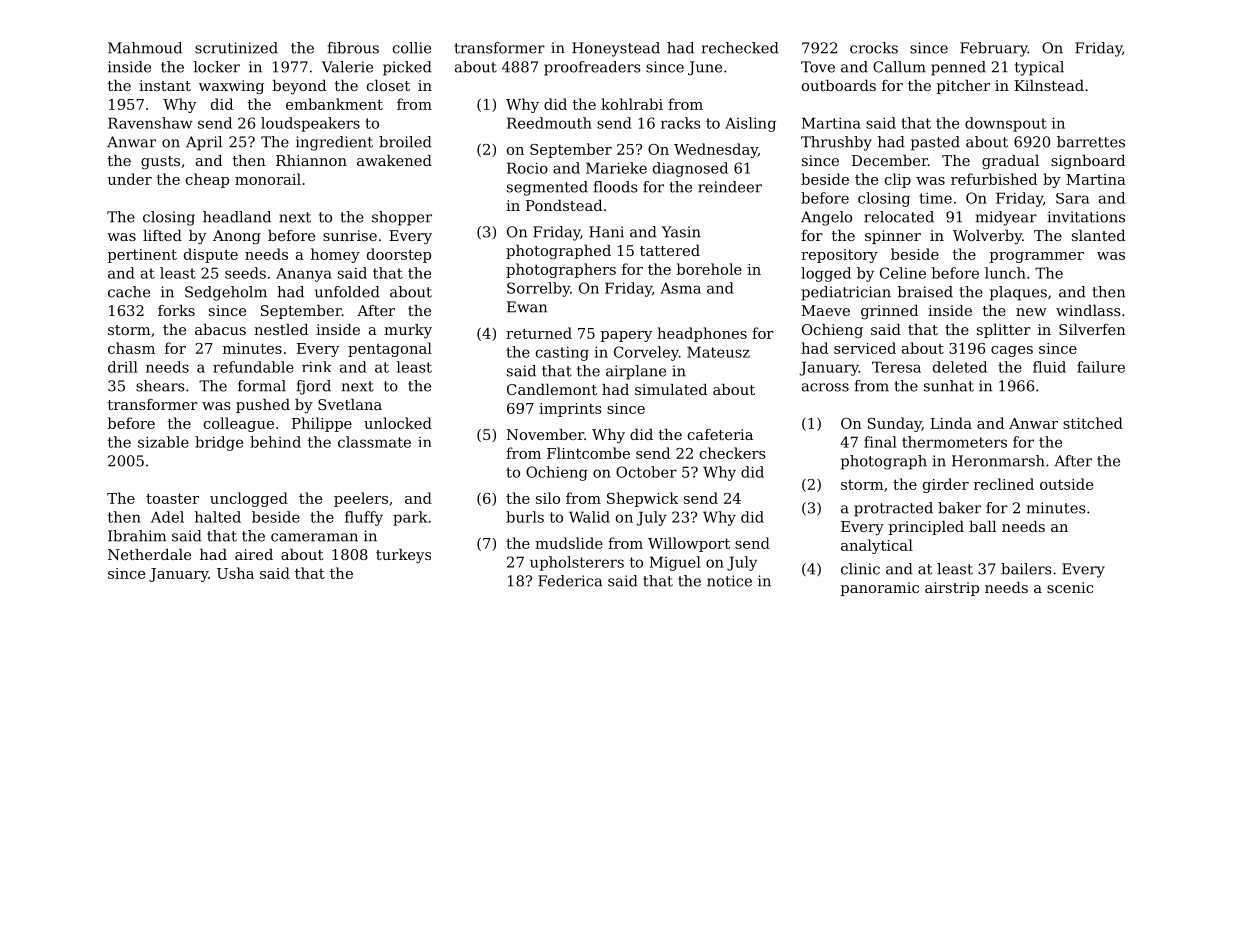 This document has width=1233, height=952. I want to click on cameraman, so click(314, 537).
